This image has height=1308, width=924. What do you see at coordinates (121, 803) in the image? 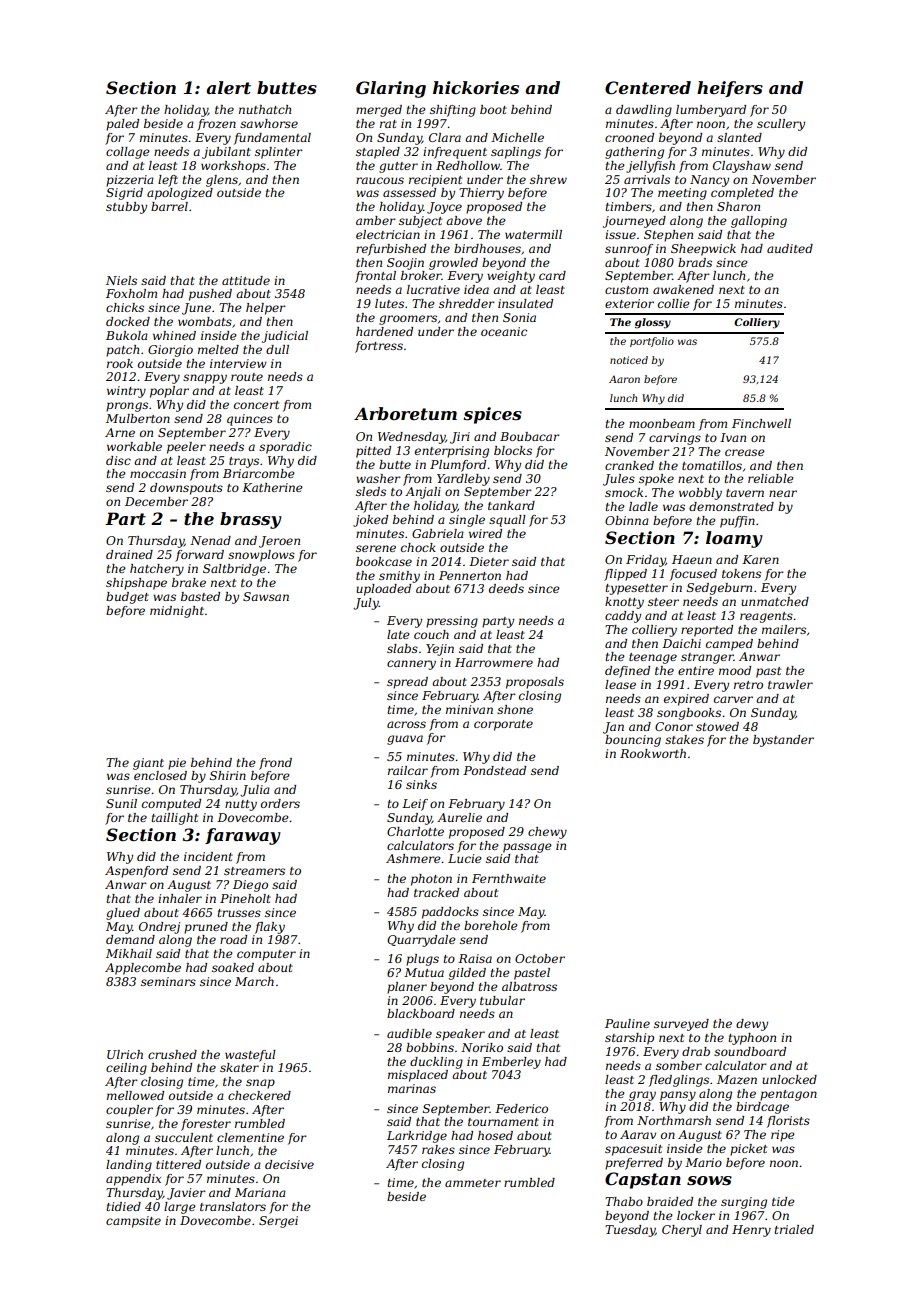
I see `Sunil` at bounding box center [121, 803].
